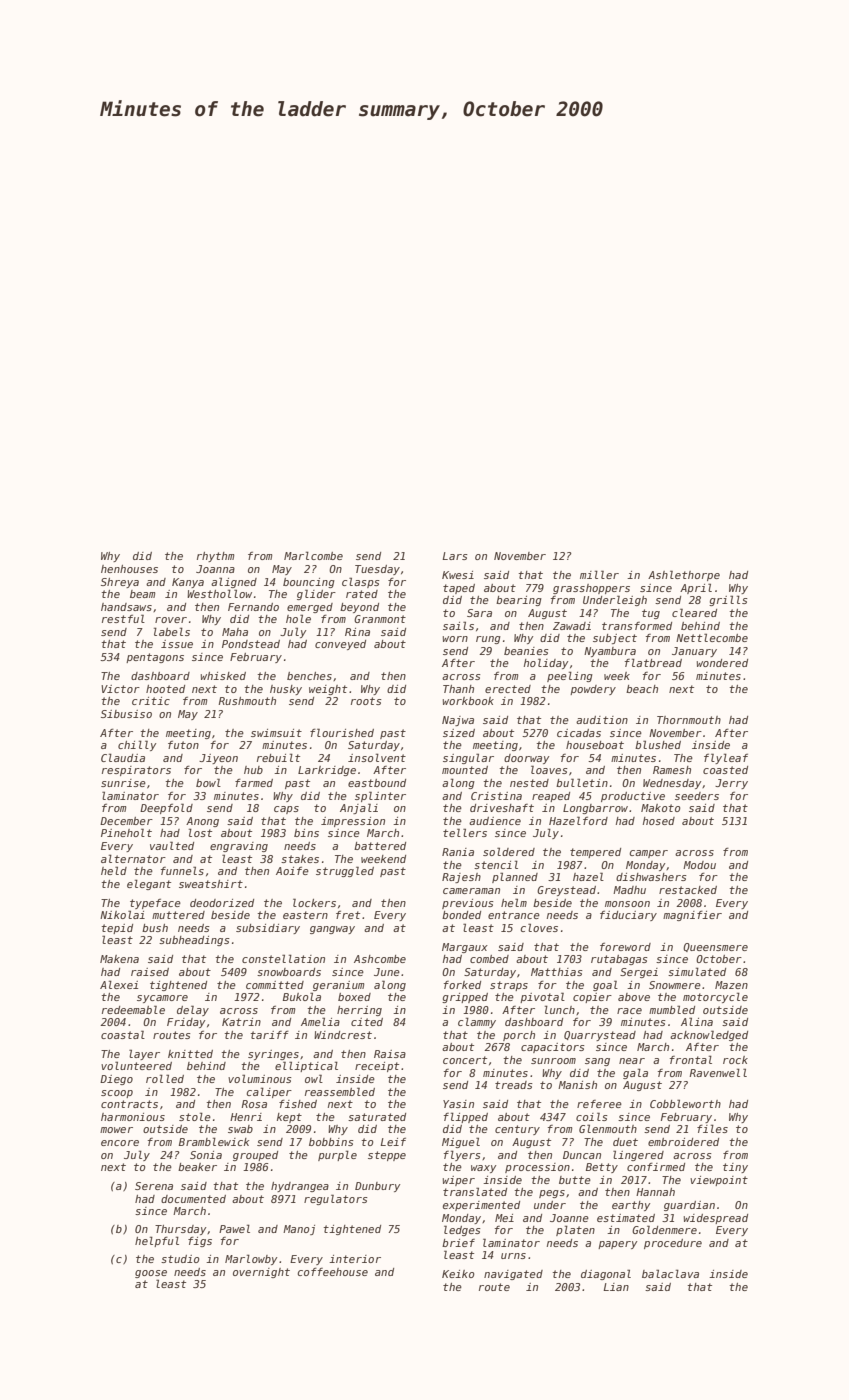 Image resolution: width=849 pixels, height=1400 pixels. I want to click on sweatshirt, so click(211, 884).
